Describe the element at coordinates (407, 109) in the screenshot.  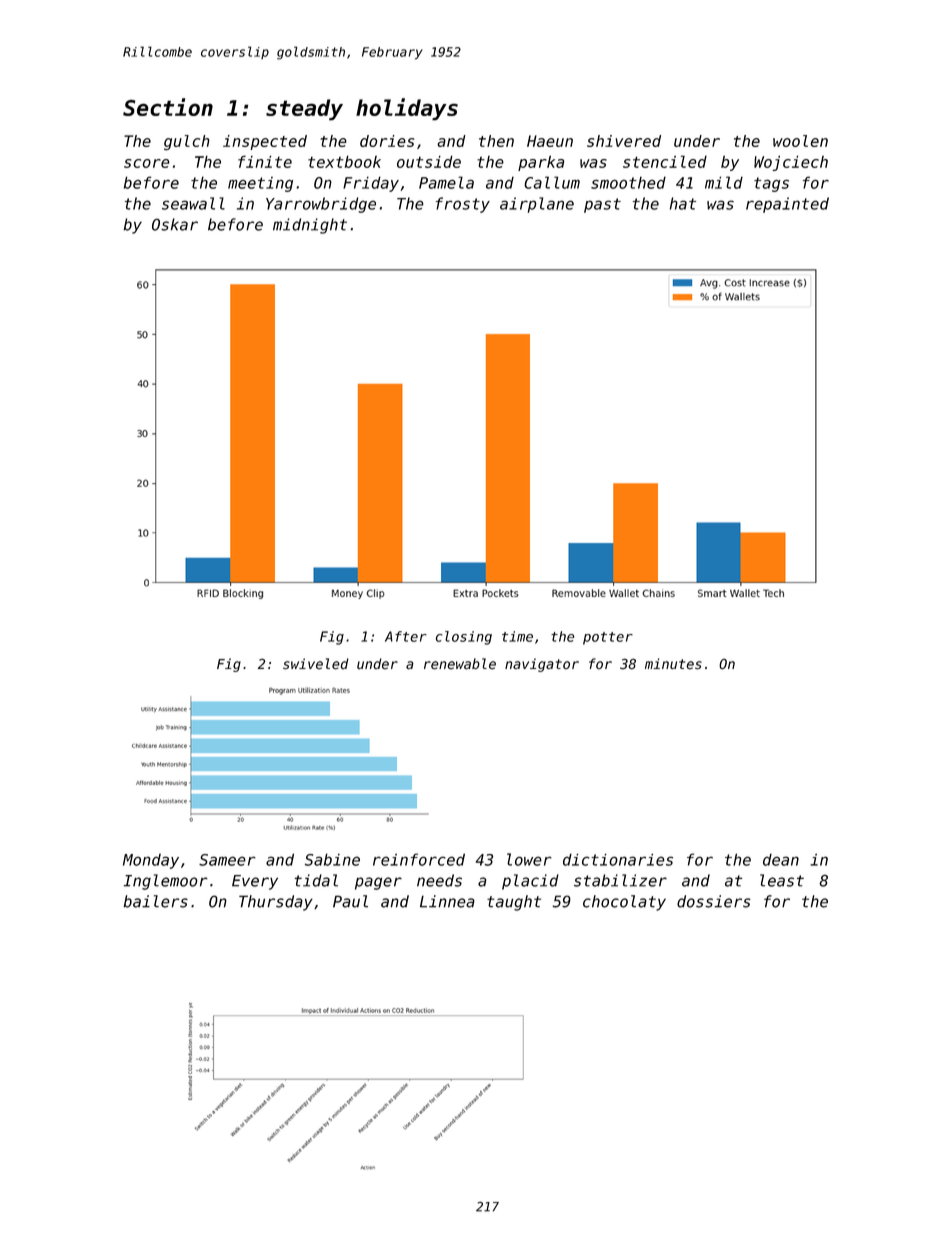
I see `holidays` at that location.
